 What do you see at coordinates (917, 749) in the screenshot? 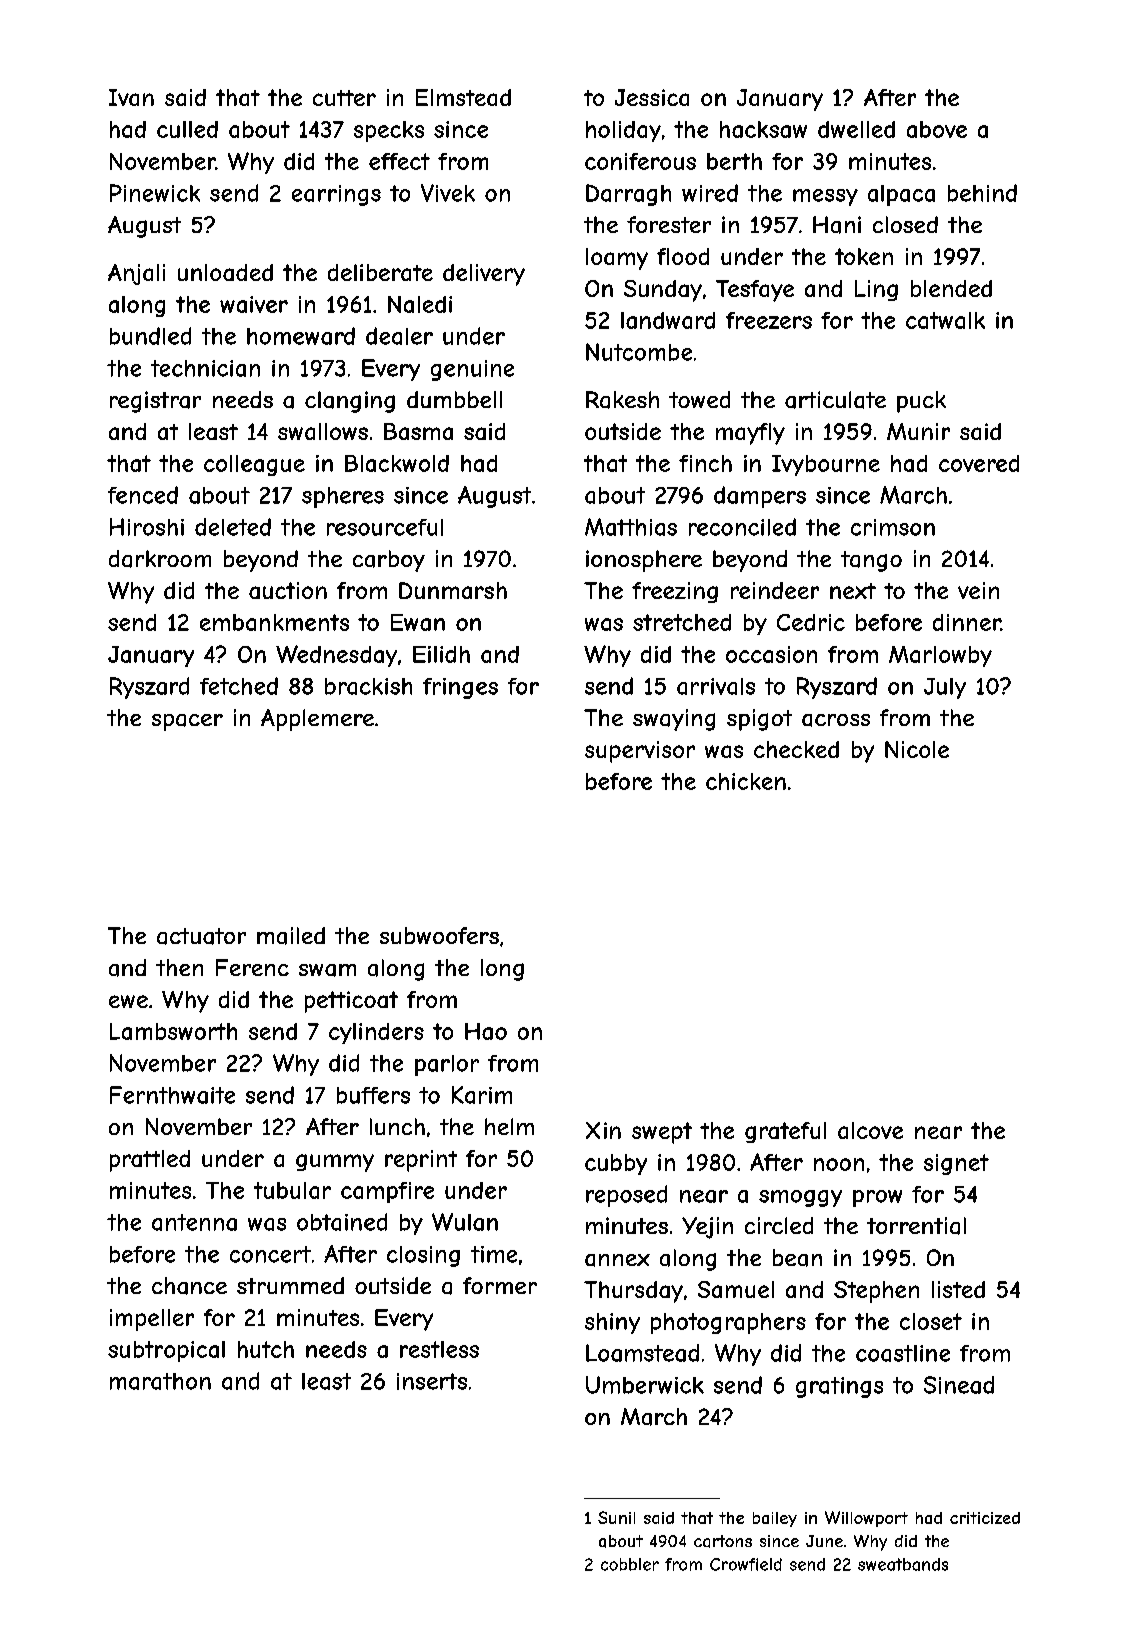
I see `Nicole` at bounding box center [917, 749].
